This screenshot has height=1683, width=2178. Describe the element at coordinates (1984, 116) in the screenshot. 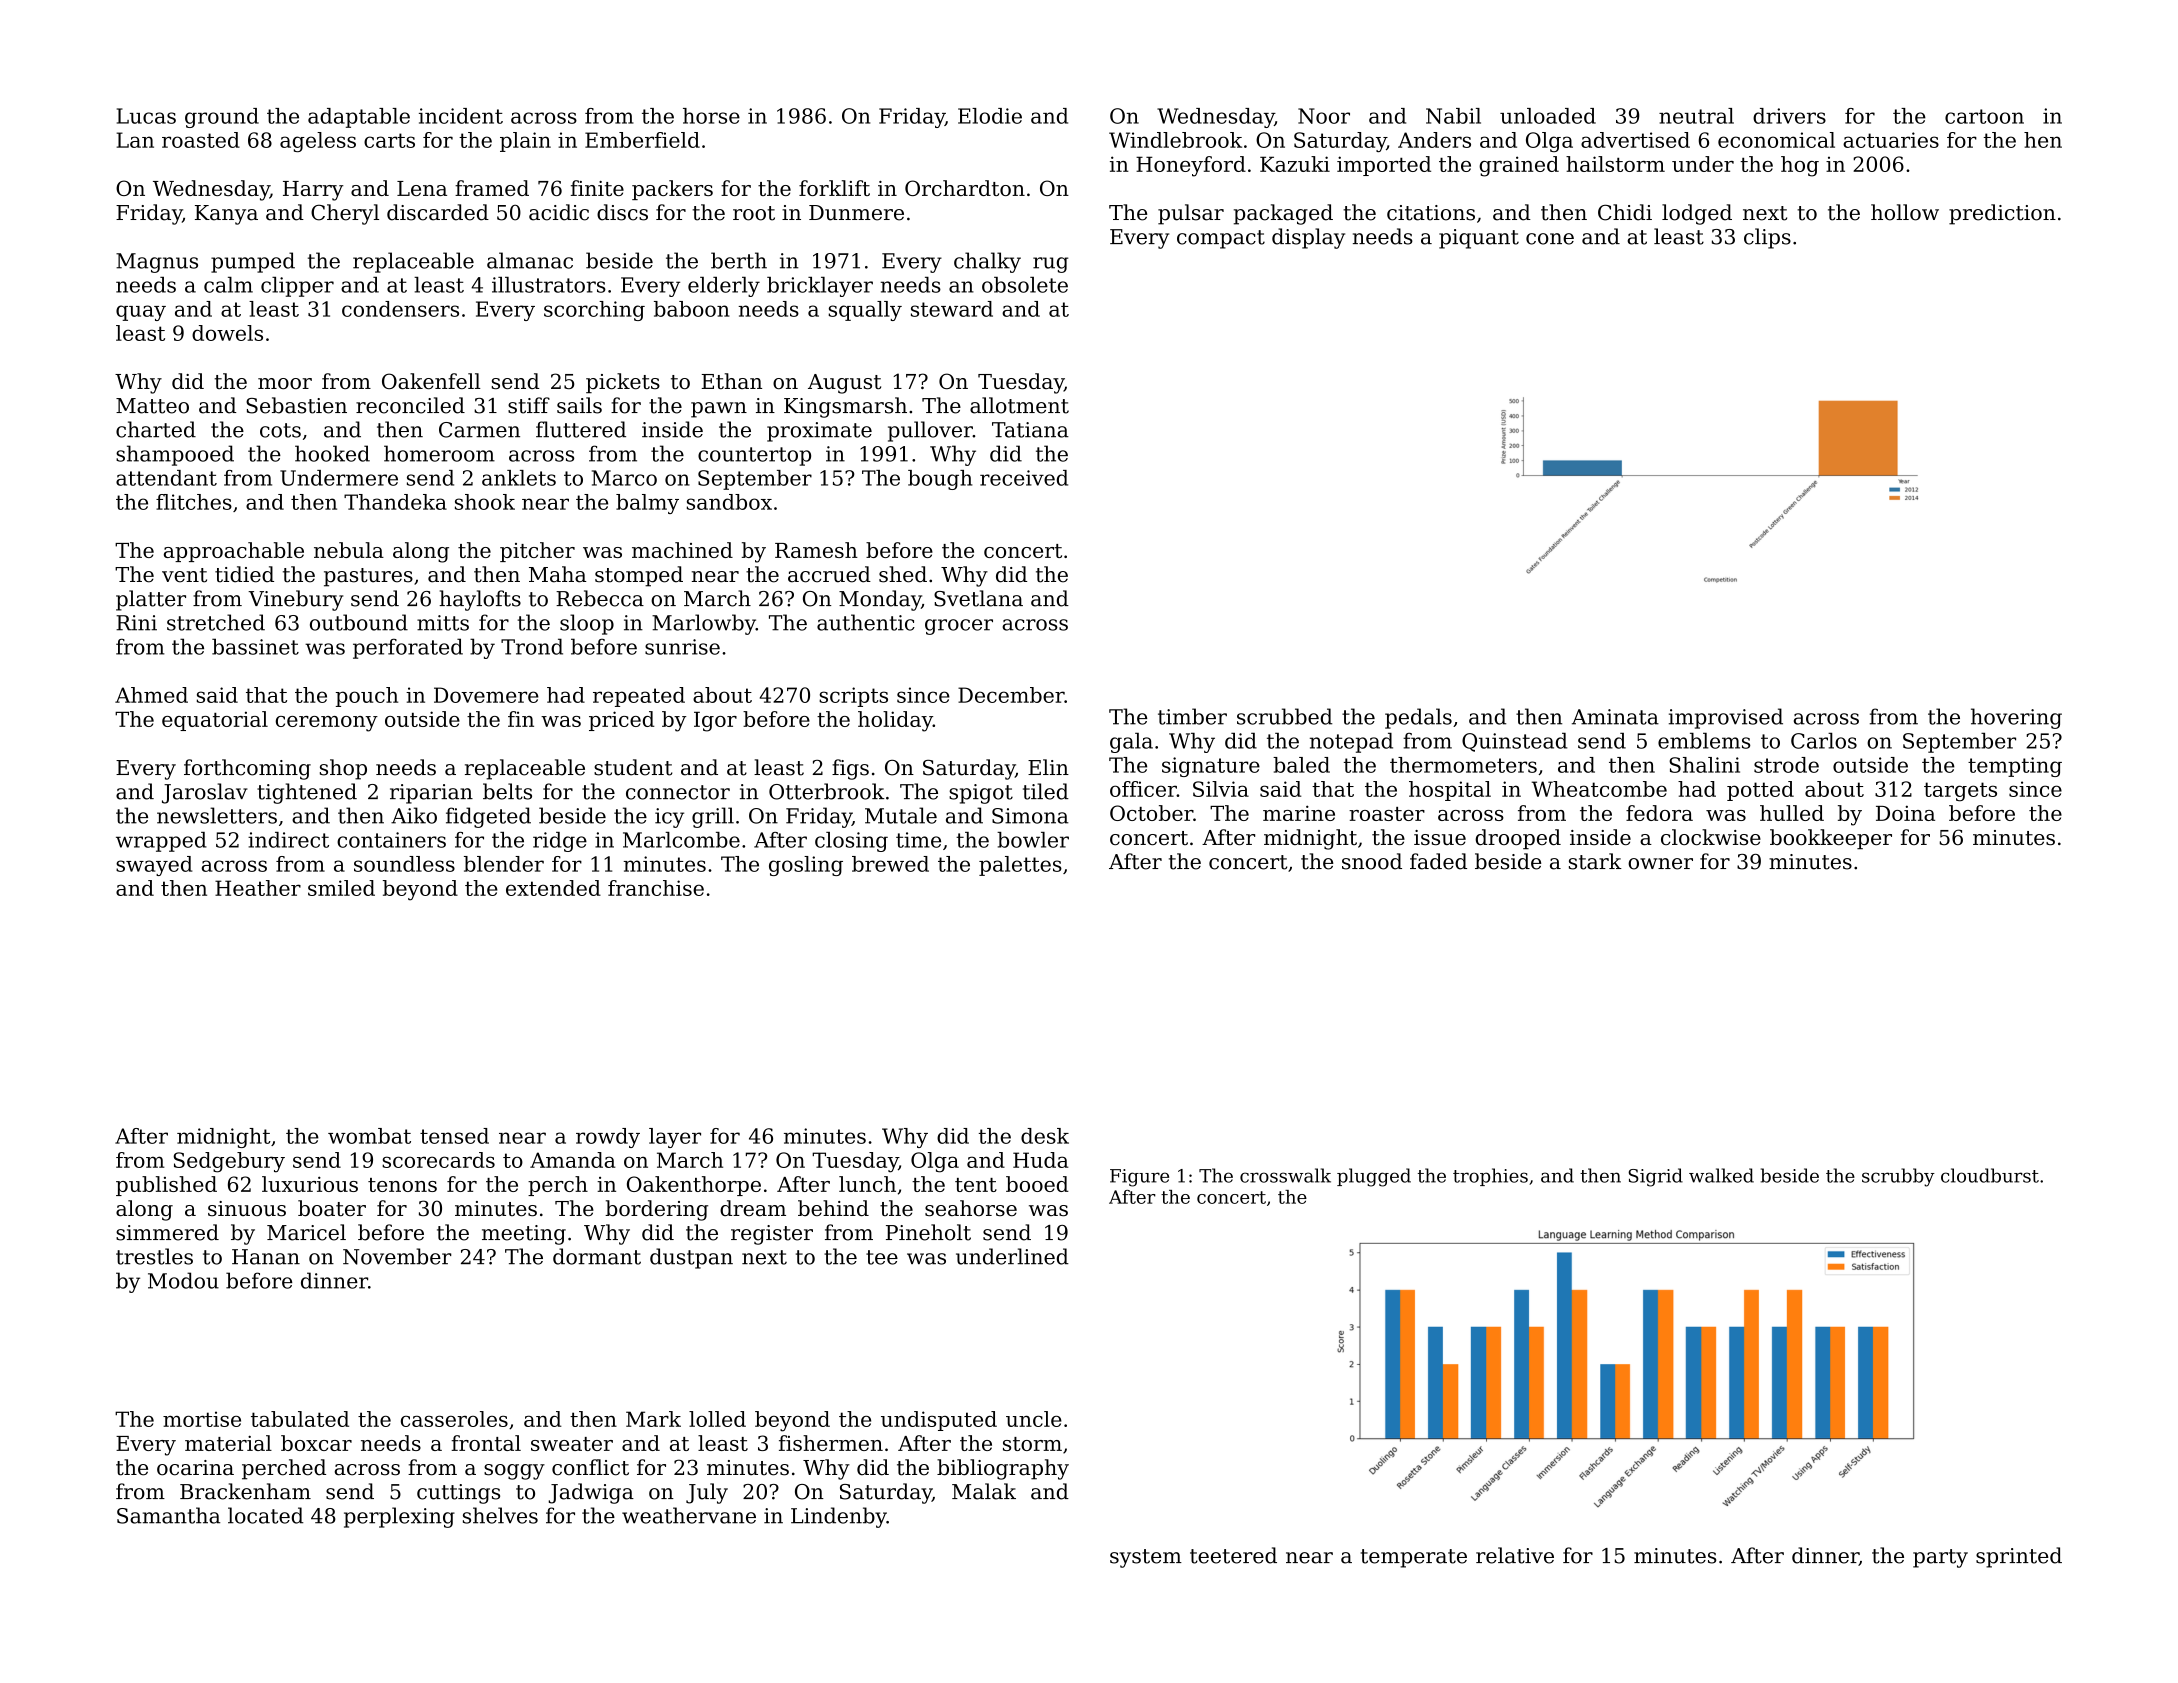

I see `cartoon` at that location.
